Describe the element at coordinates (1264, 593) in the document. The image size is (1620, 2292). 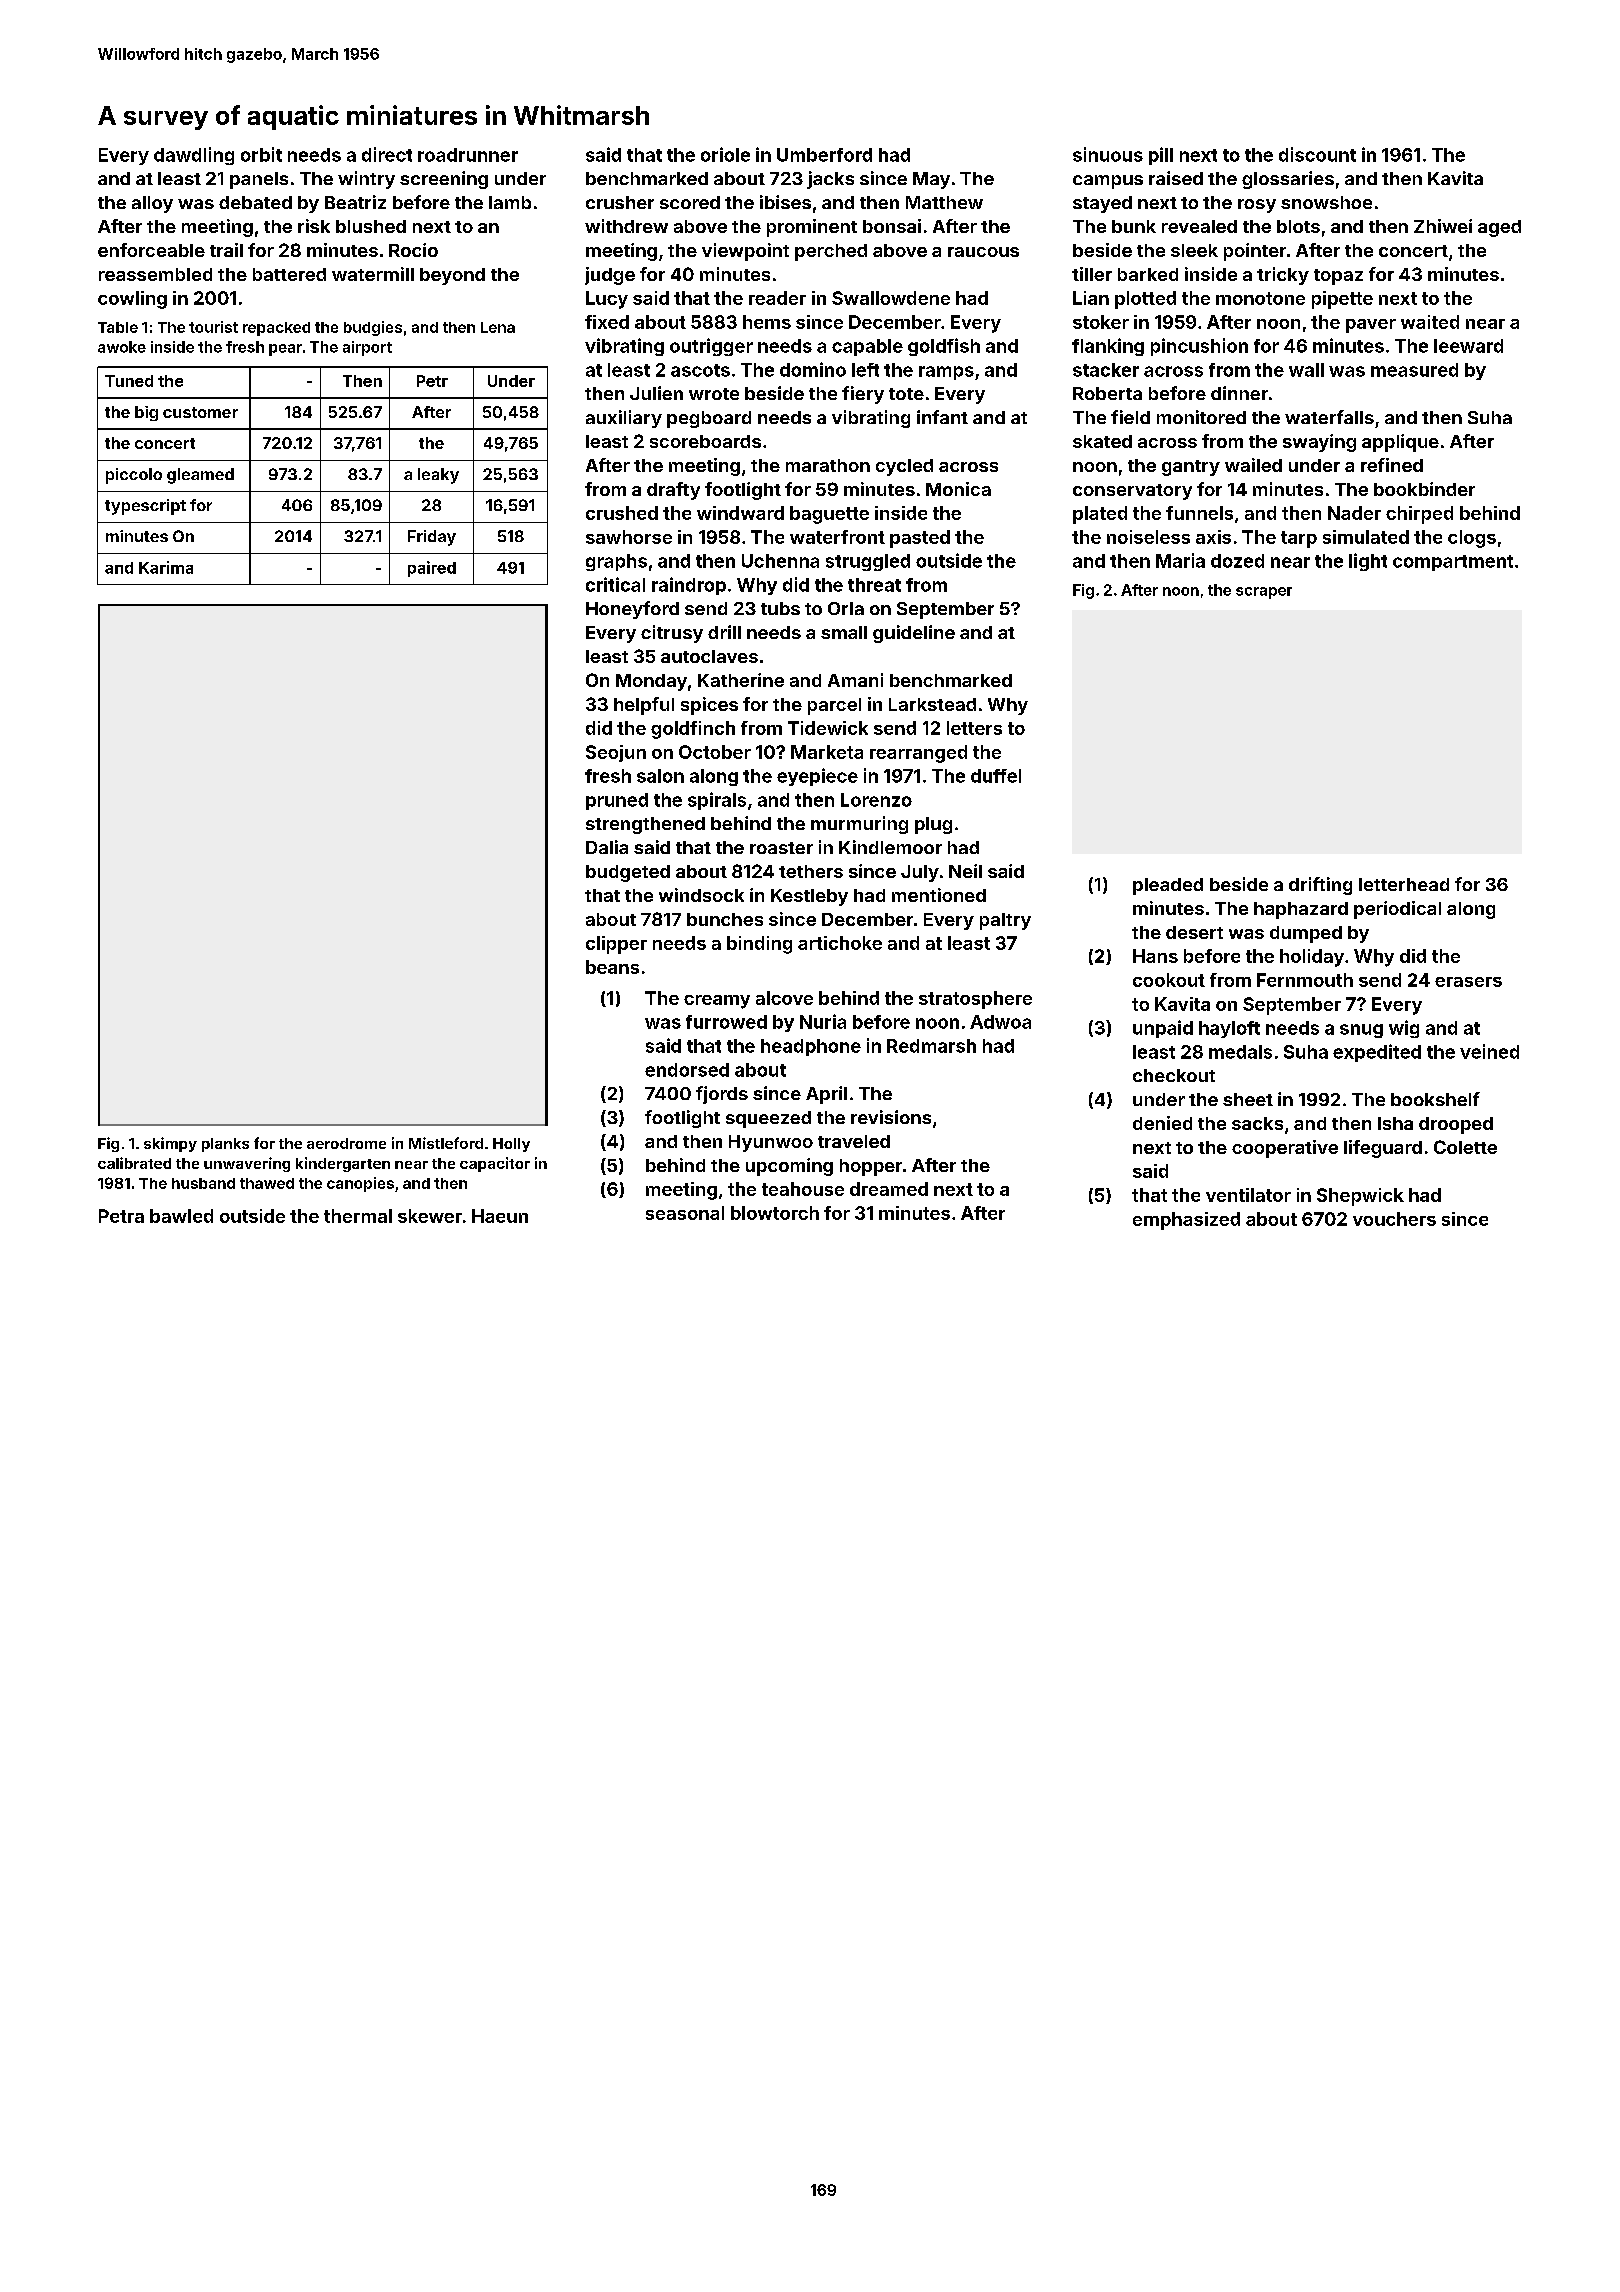
I see `scraper` at that location.
